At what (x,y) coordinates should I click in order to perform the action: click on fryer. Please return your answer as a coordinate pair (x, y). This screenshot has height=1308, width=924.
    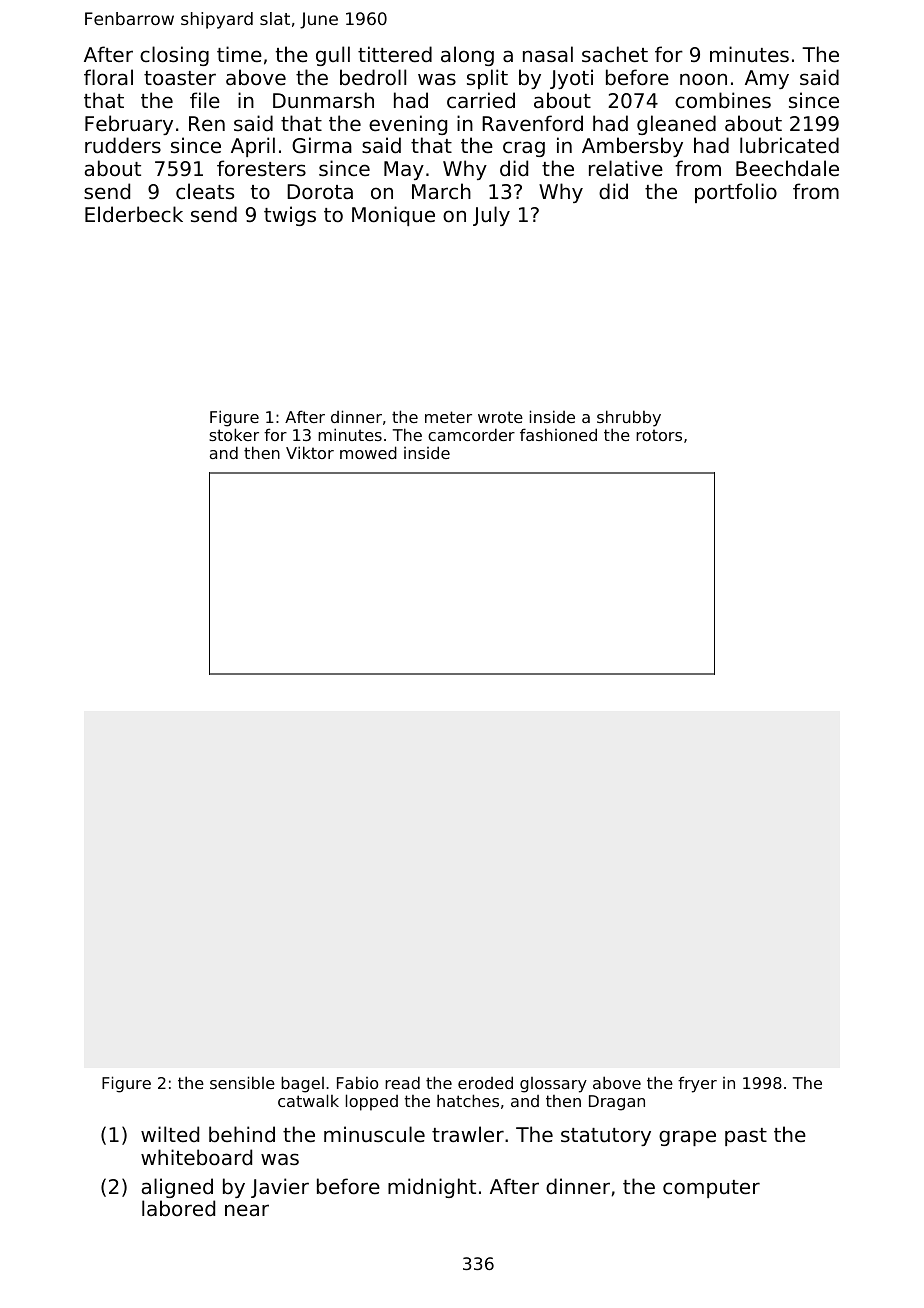
    Looking at the image, I should click on (697, 1084).
